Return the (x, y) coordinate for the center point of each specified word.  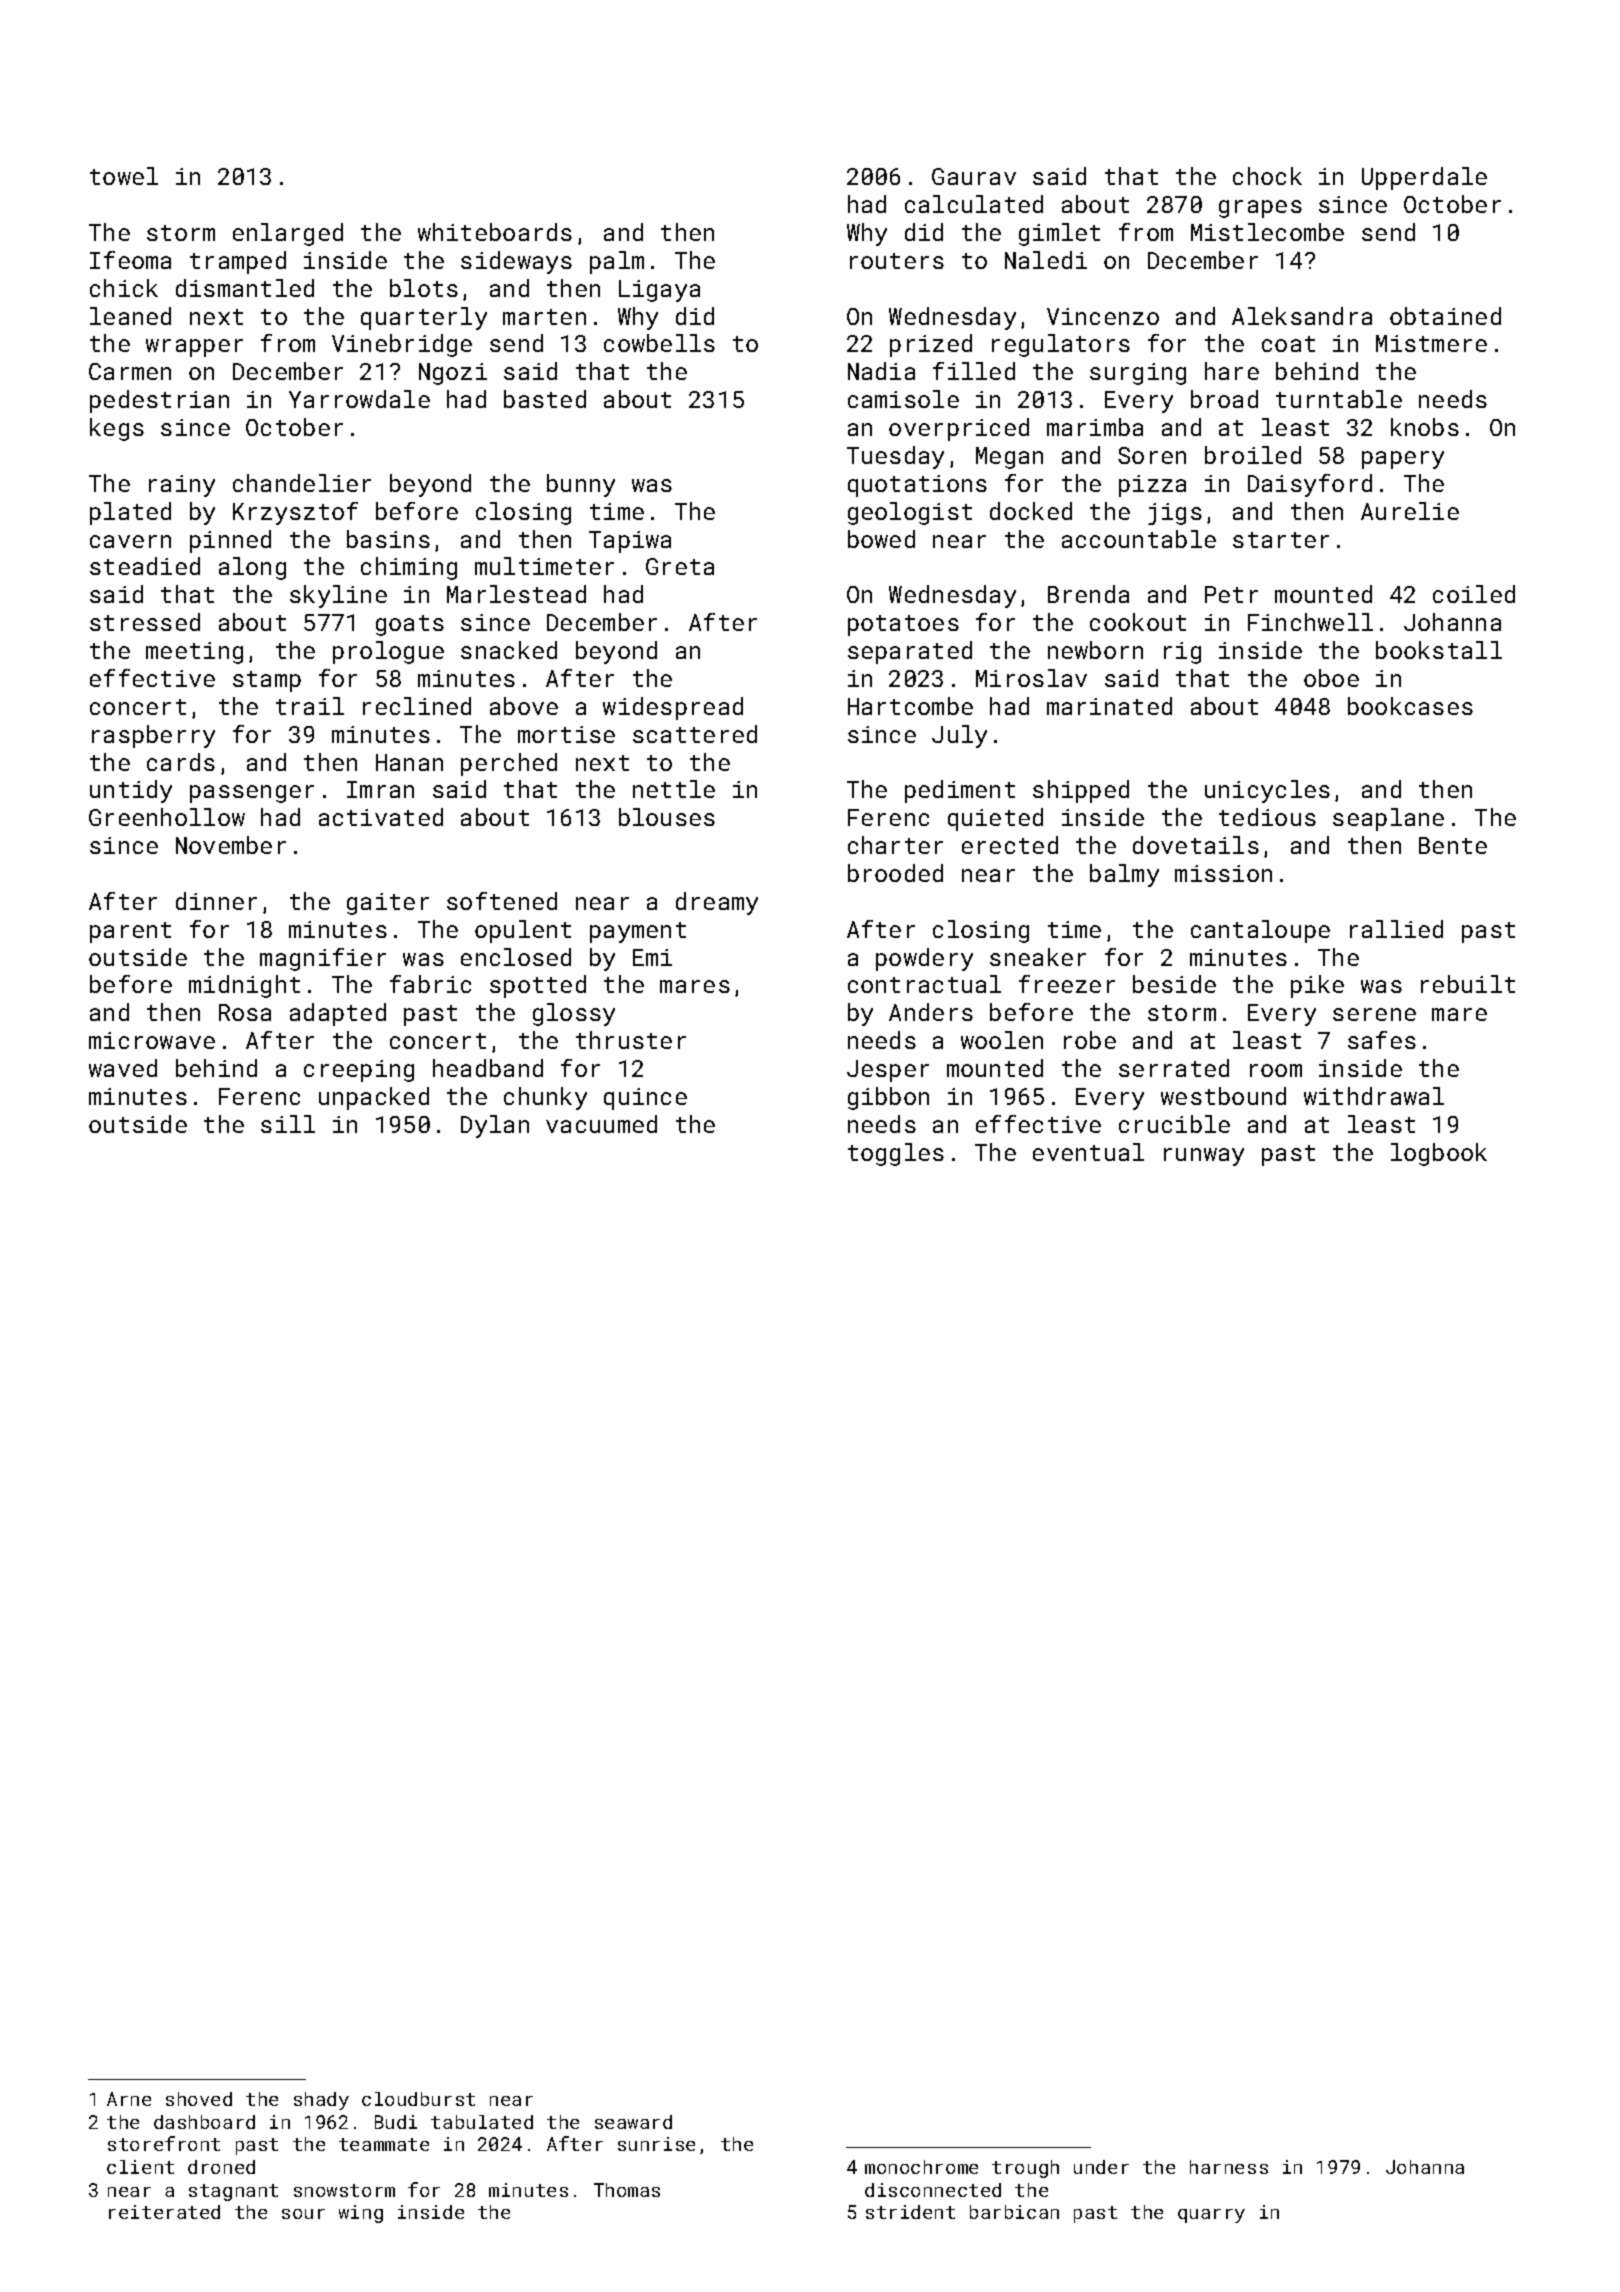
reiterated (164, 2212)
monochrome (921, 2167)
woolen (1002, 1040)
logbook (1439, 1154)
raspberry (153, 736)
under (1101, 2167)
